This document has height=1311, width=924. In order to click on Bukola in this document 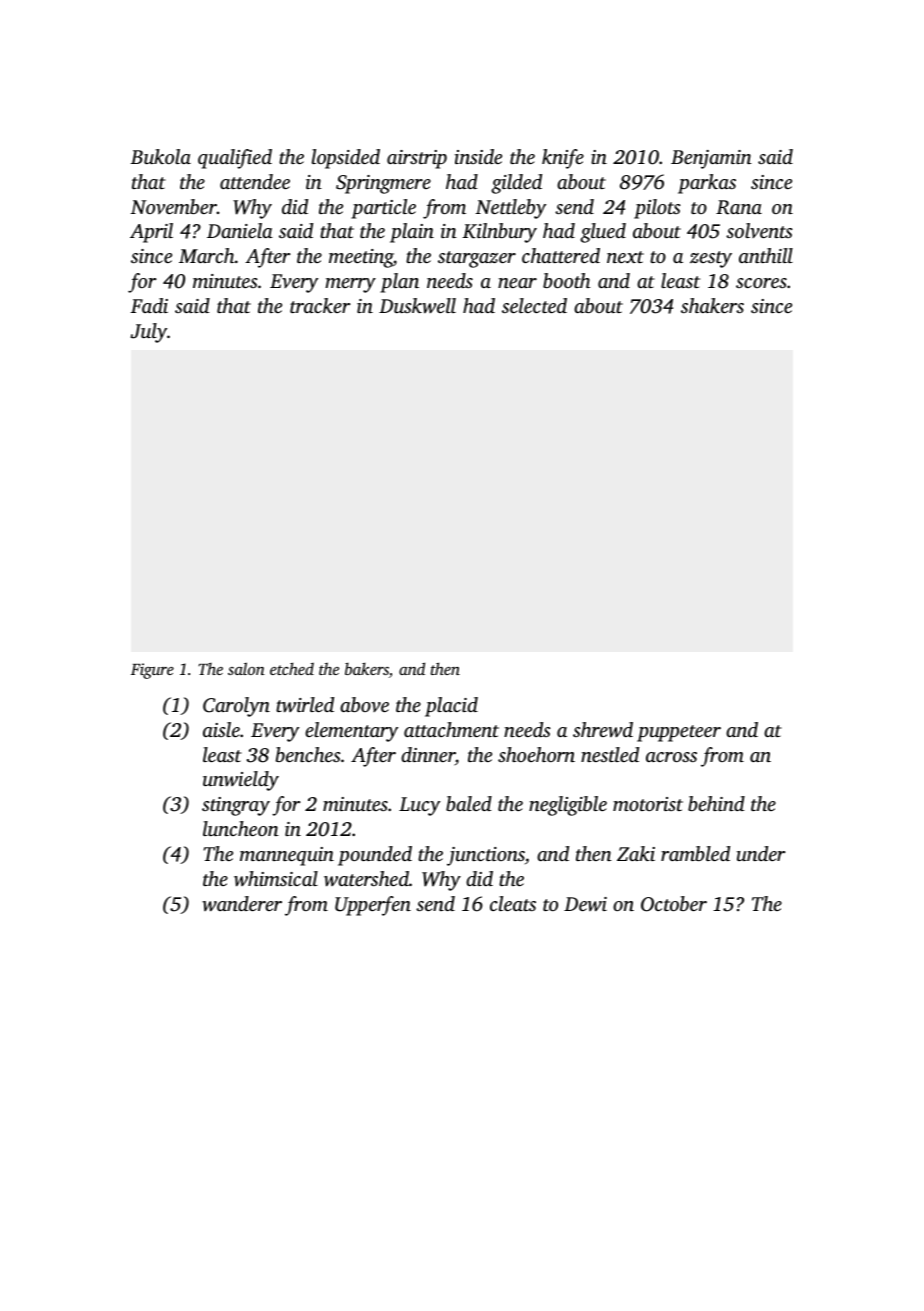, I will do `click(160, 156)`.
